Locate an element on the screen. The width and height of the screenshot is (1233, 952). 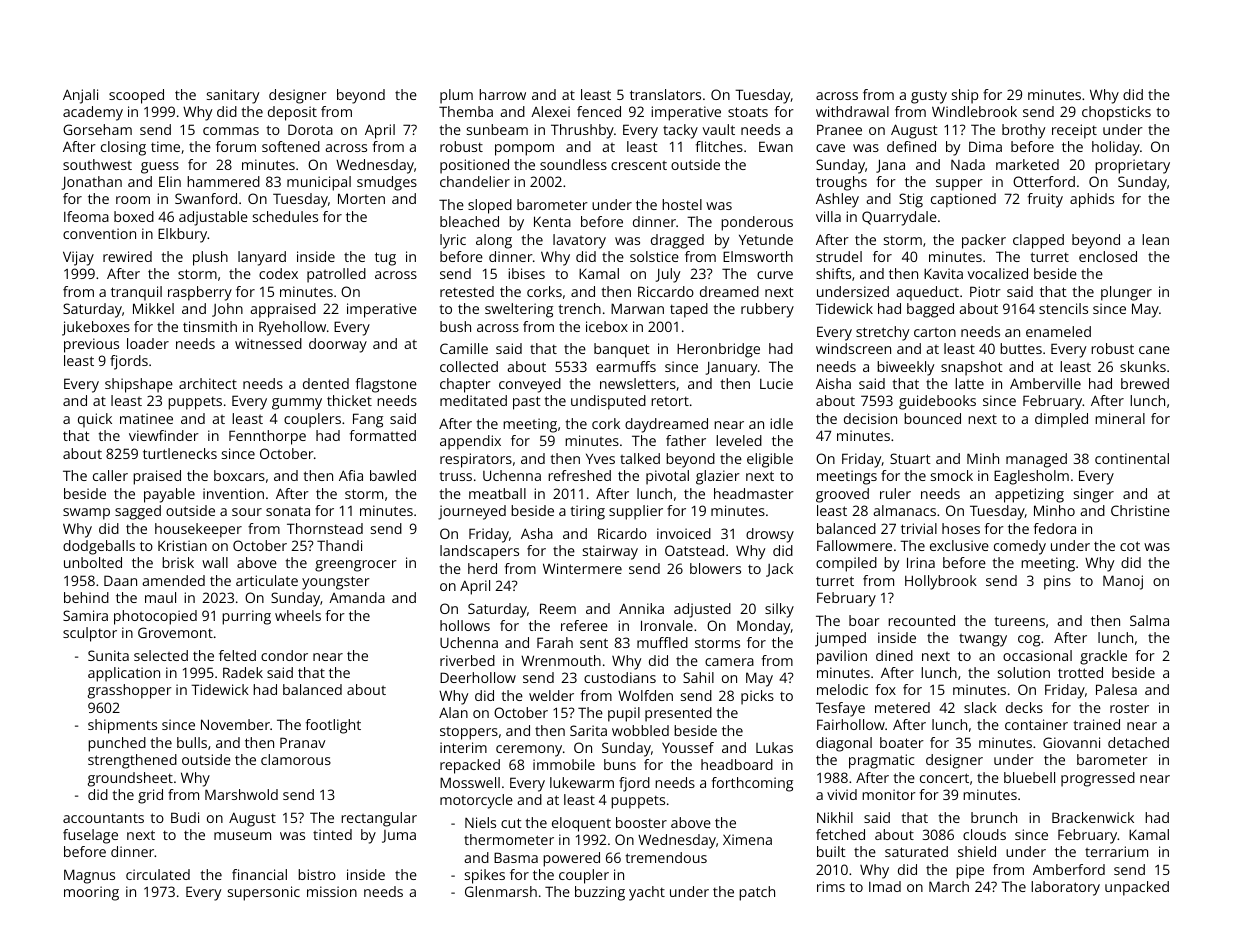
clamorous is located at coordinates (296, 759).
